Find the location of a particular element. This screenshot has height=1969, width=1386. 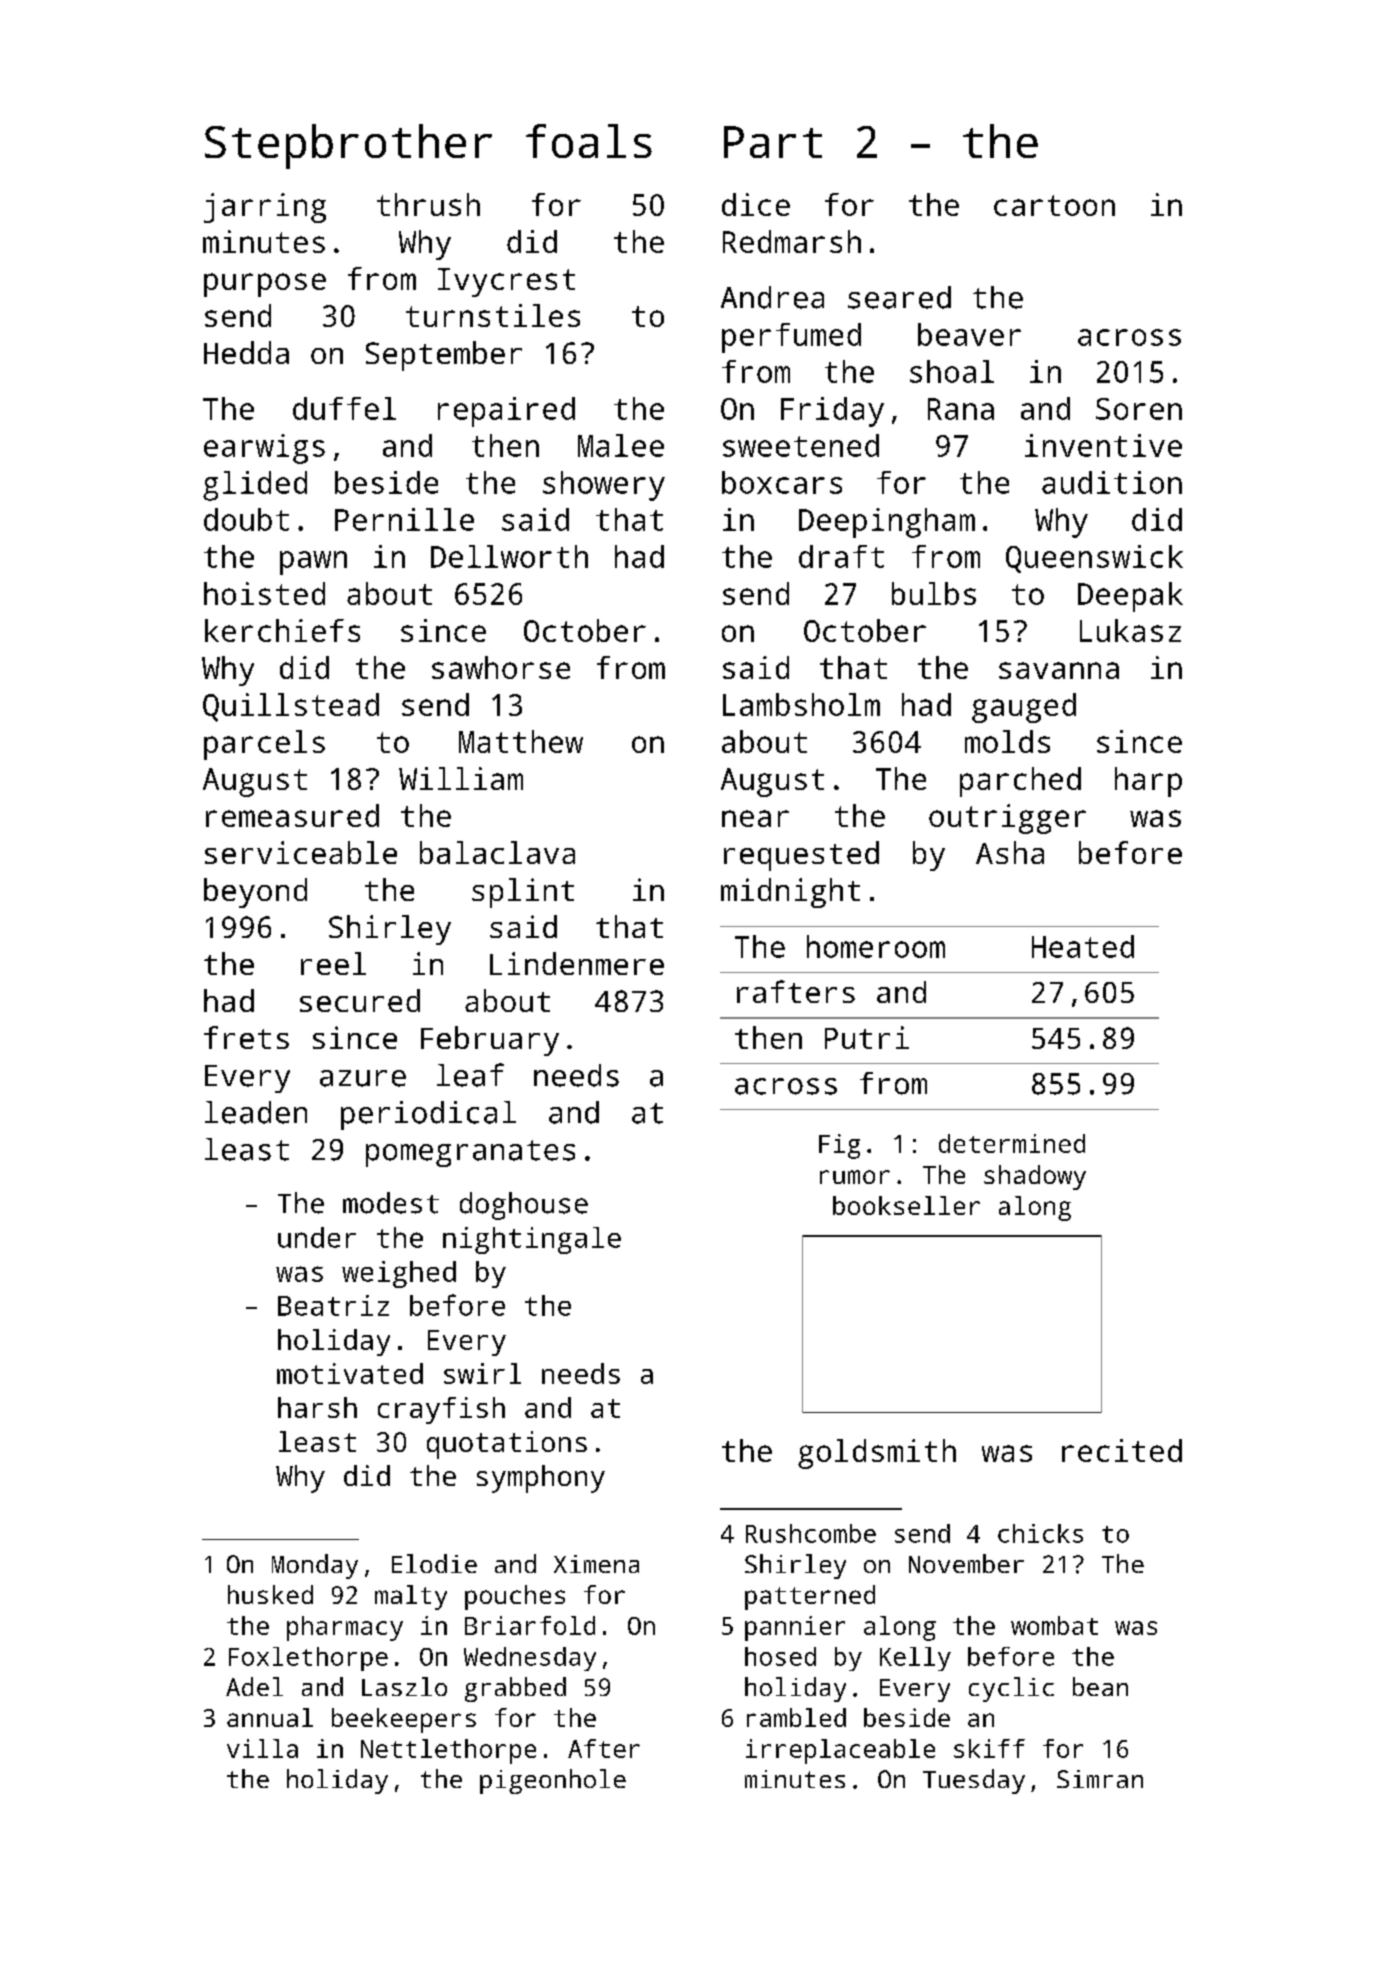

harp is located at coordinates (1148, 782).
